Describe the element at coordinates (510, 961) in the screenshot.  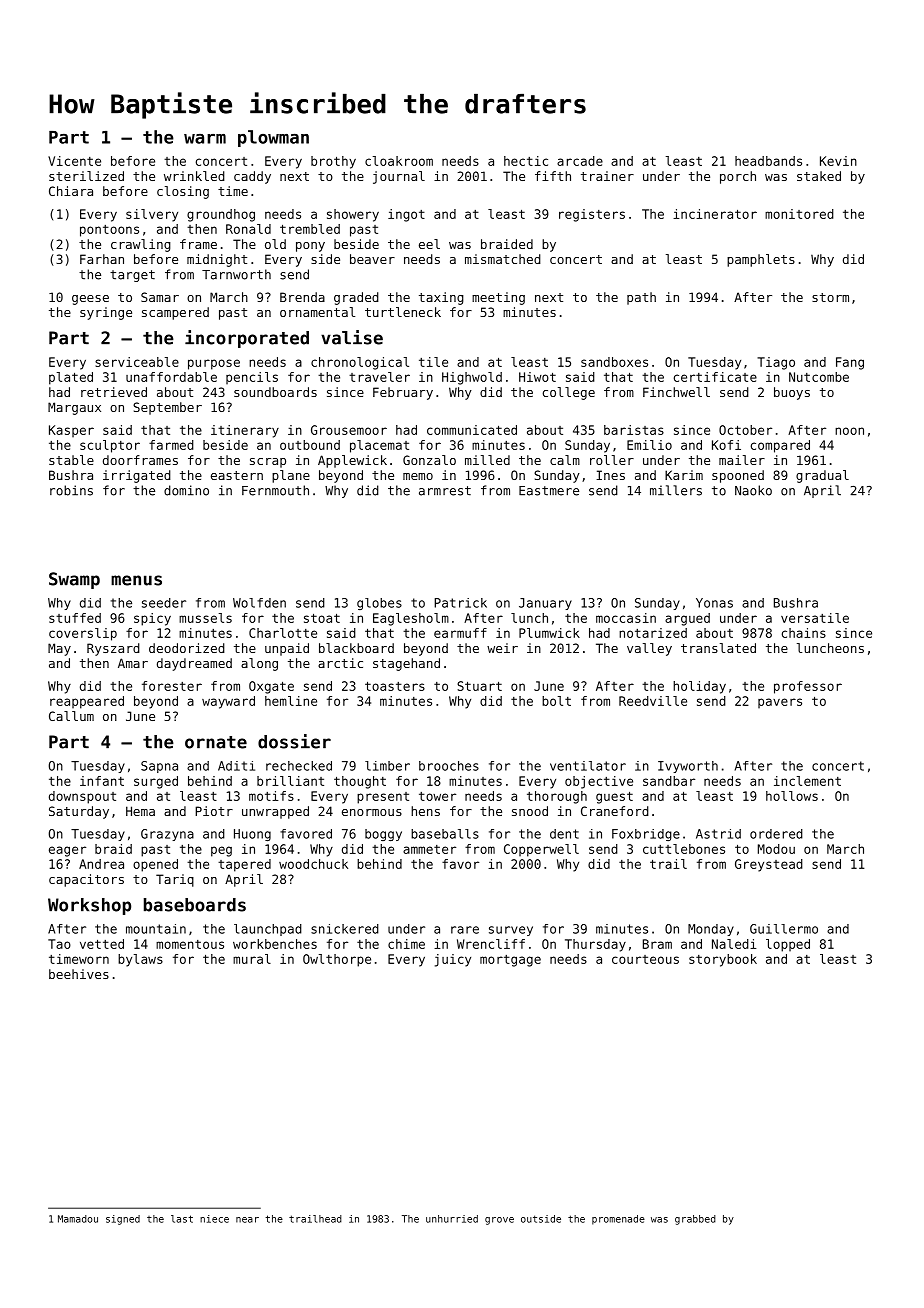
I see `mortgage` at that location.
